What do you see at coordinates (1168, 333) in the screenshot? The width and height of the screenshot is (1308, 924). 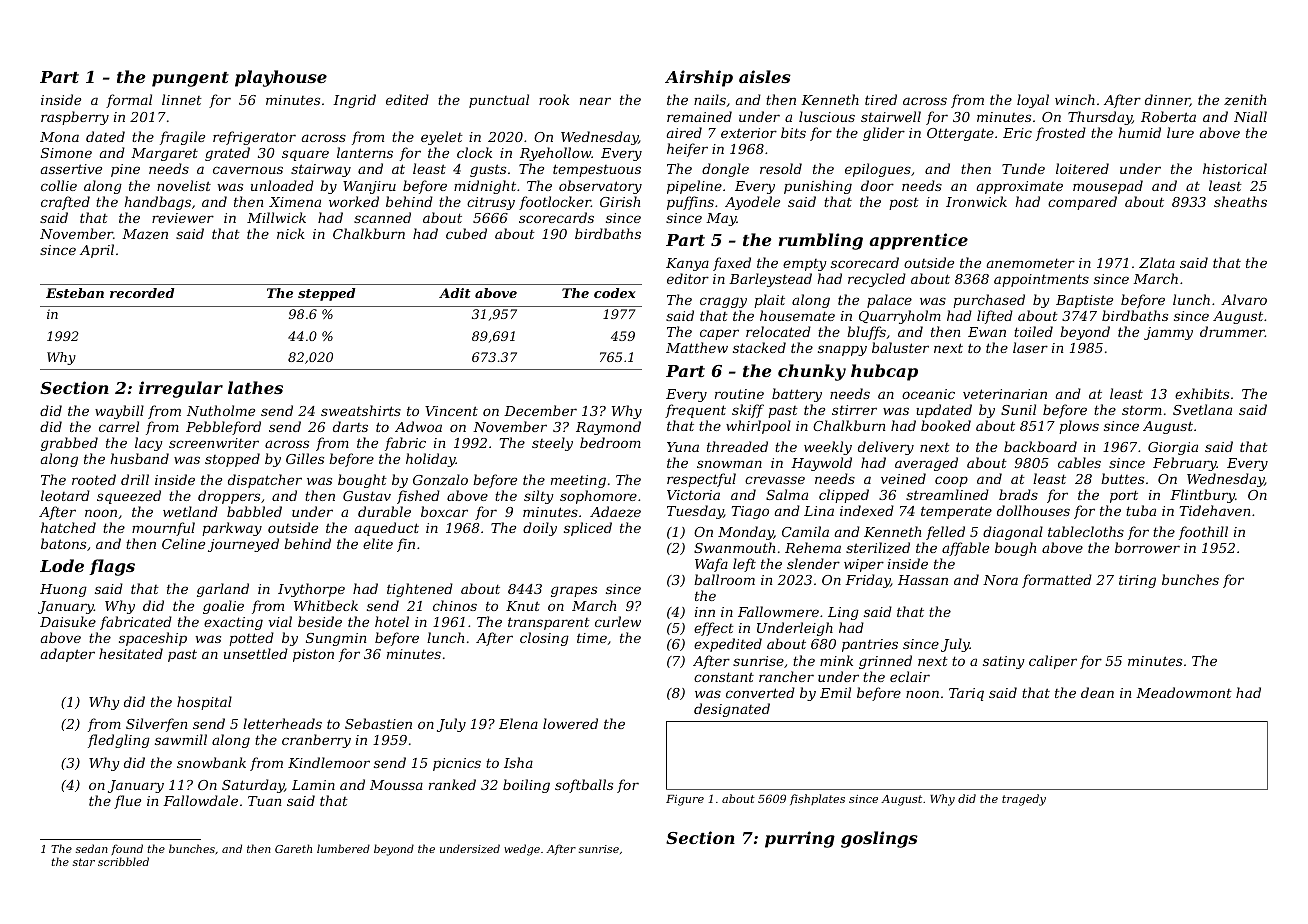 I see `jammy` at bounding box center [1168, 333].
